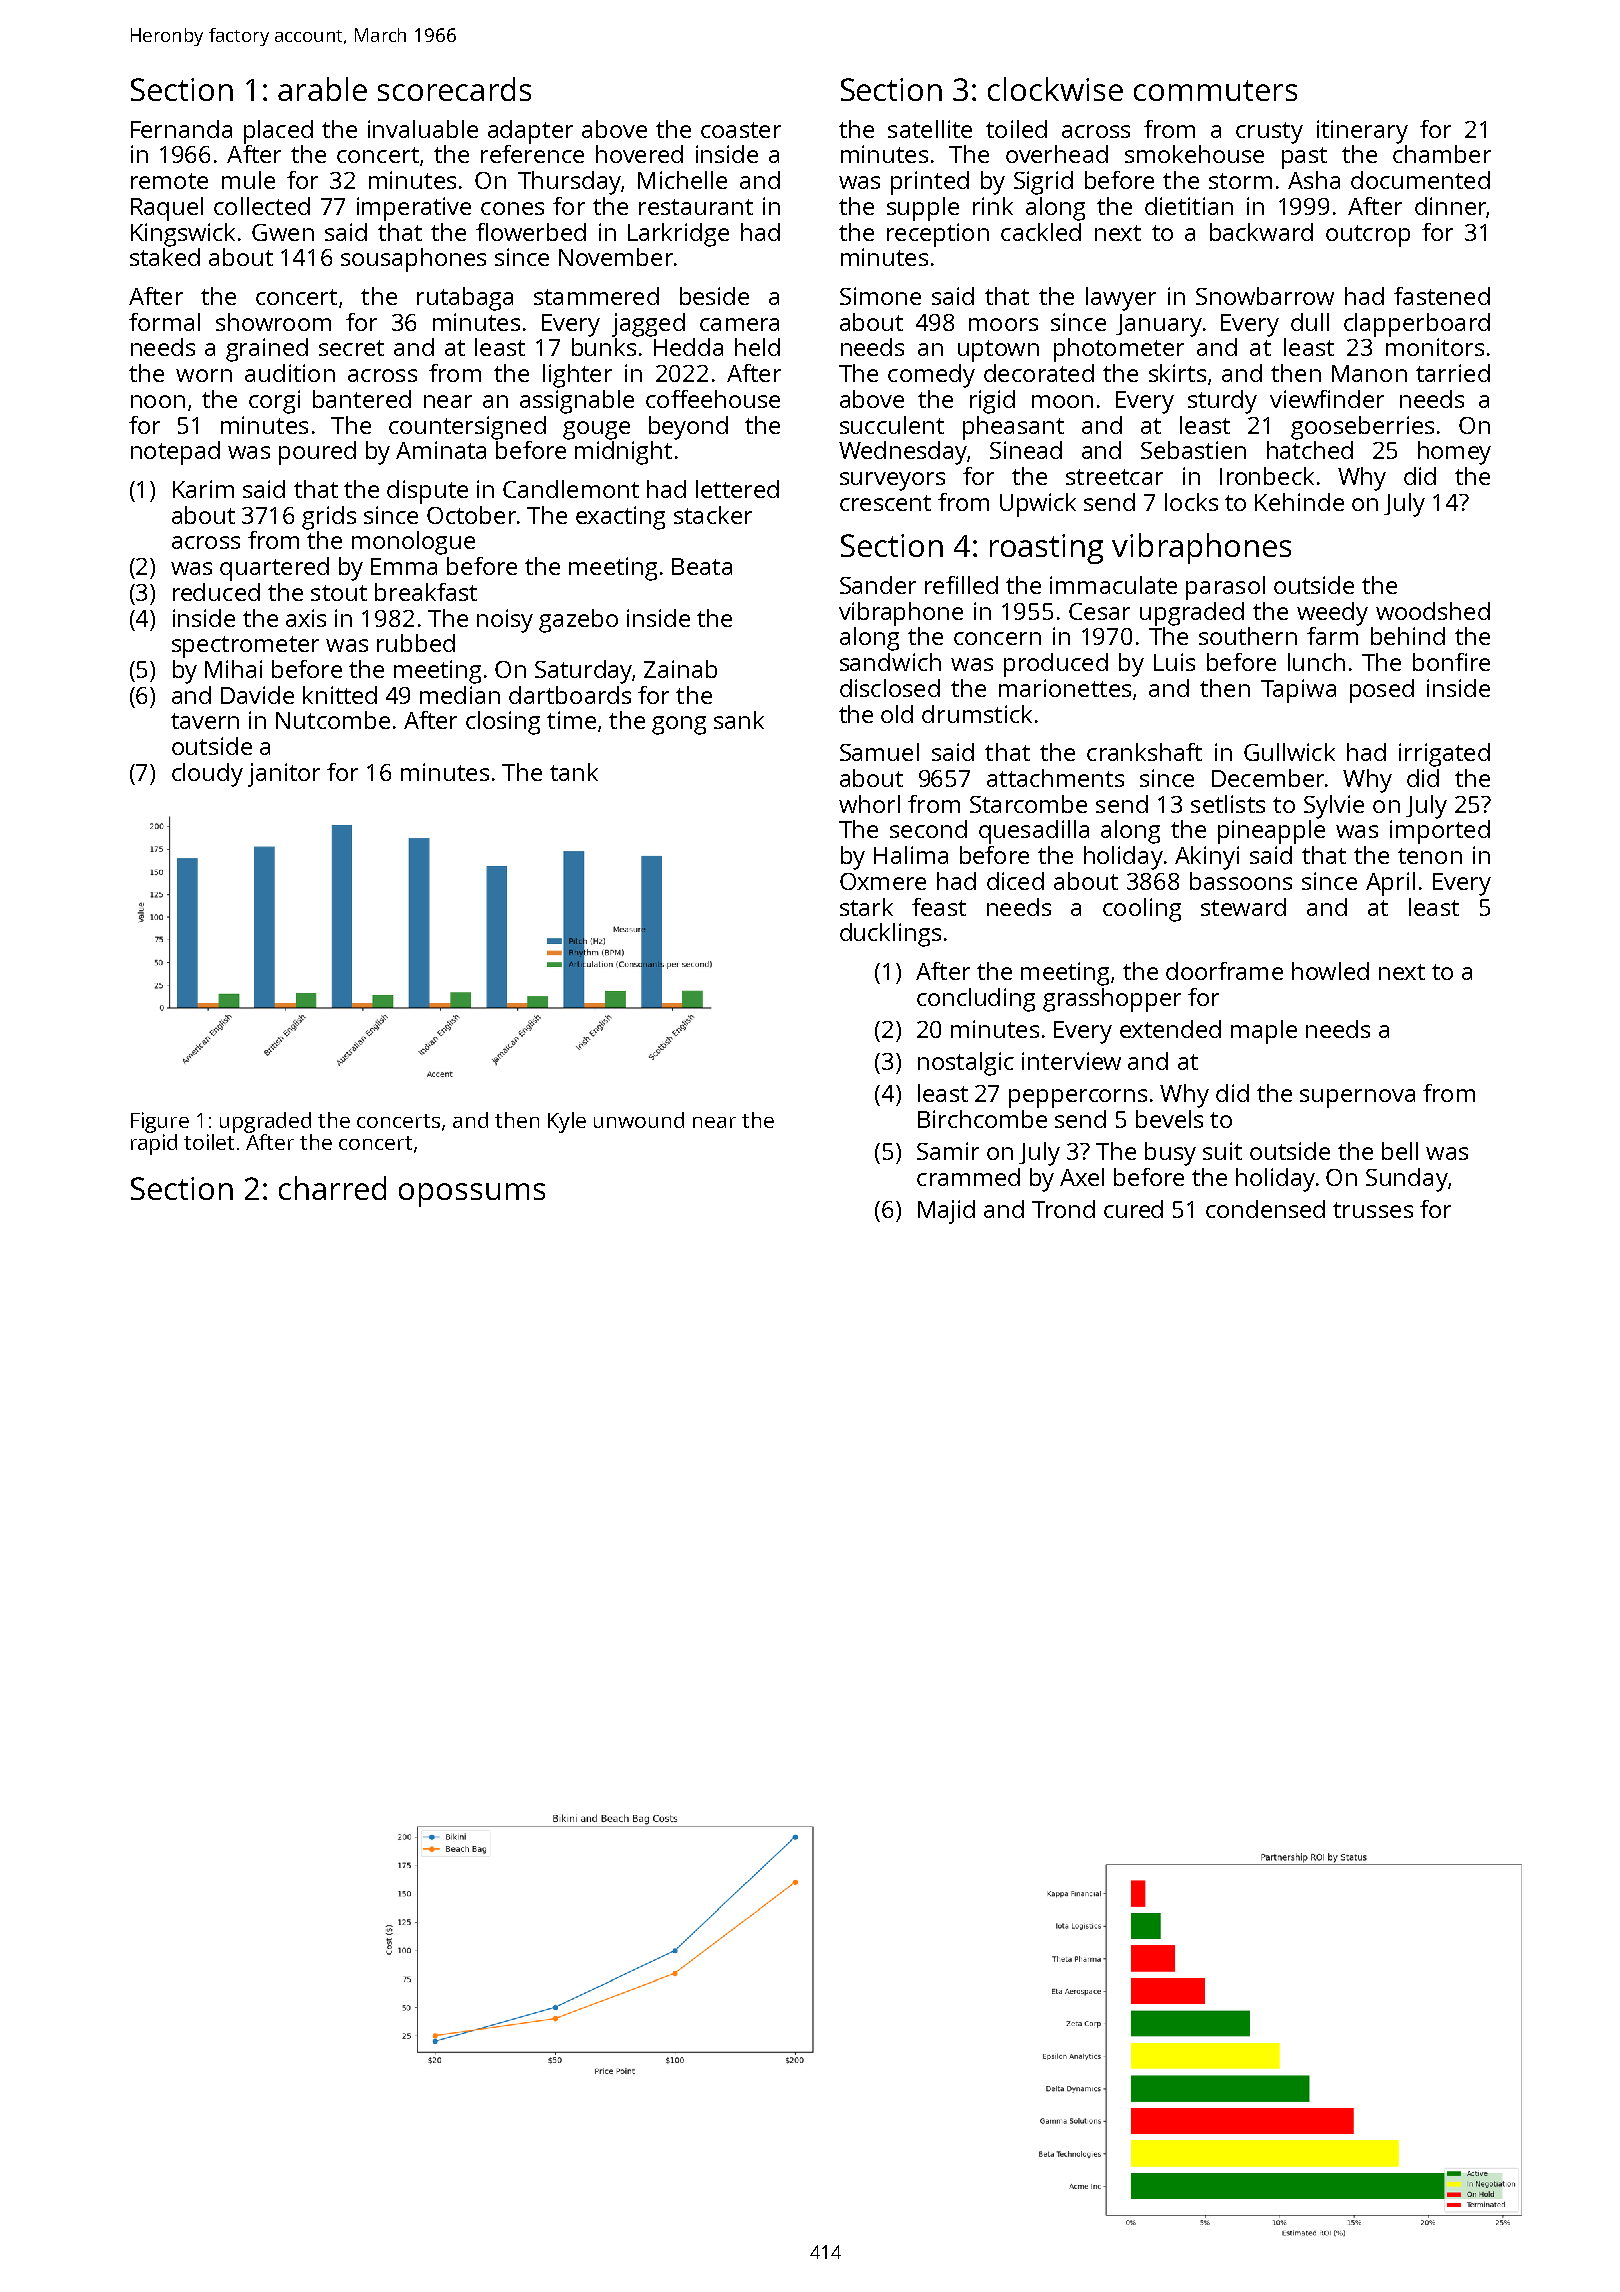 This page has height=2292, width=1620. I want to click on Fernanda, so click(181, 129).
